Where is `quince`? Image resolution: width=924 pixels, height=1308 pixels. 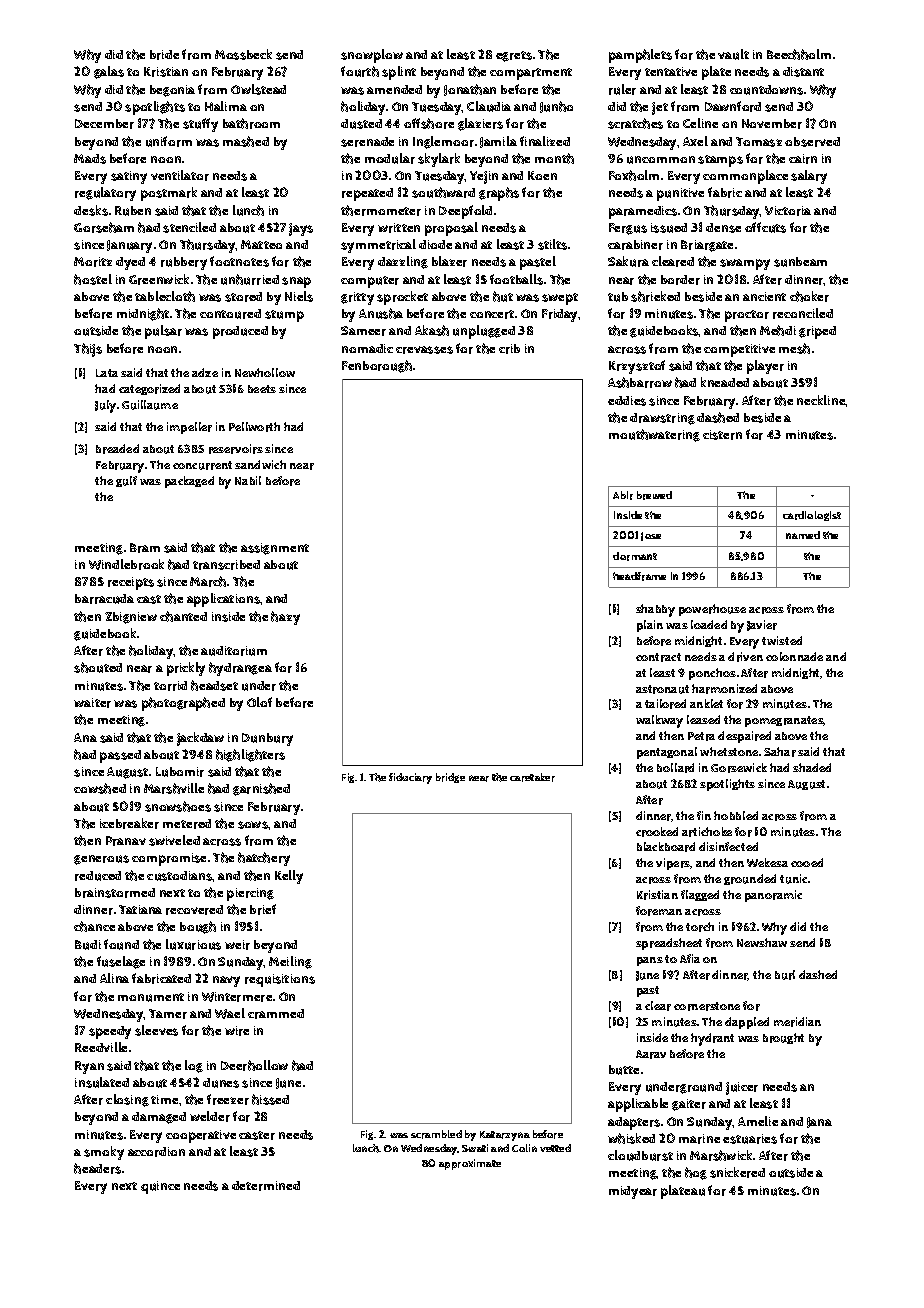 quince is located at coordinates (160, 1187).
